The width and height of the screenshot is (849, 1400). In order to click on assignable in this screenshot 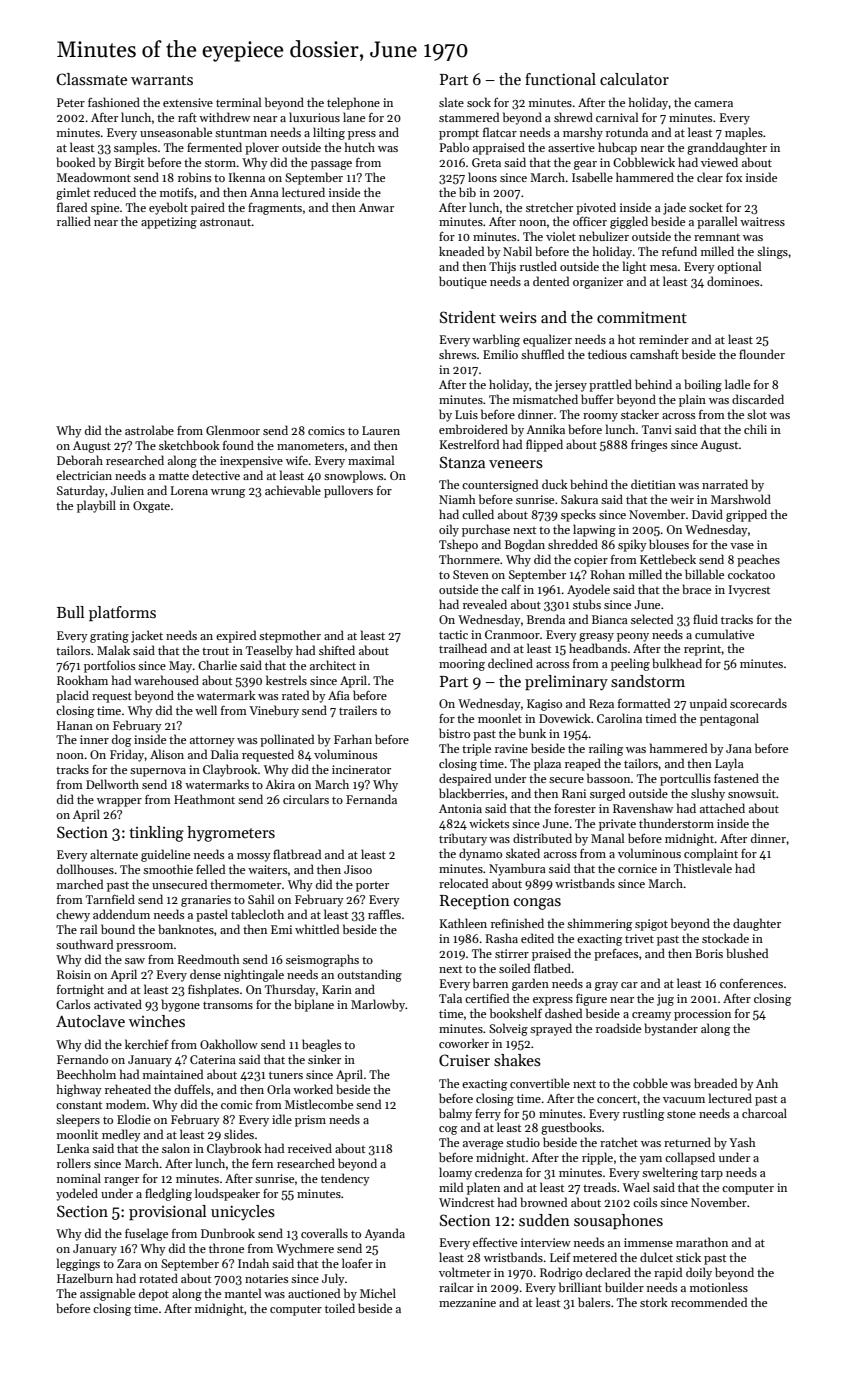, I will do `click(107, 1294)`.
